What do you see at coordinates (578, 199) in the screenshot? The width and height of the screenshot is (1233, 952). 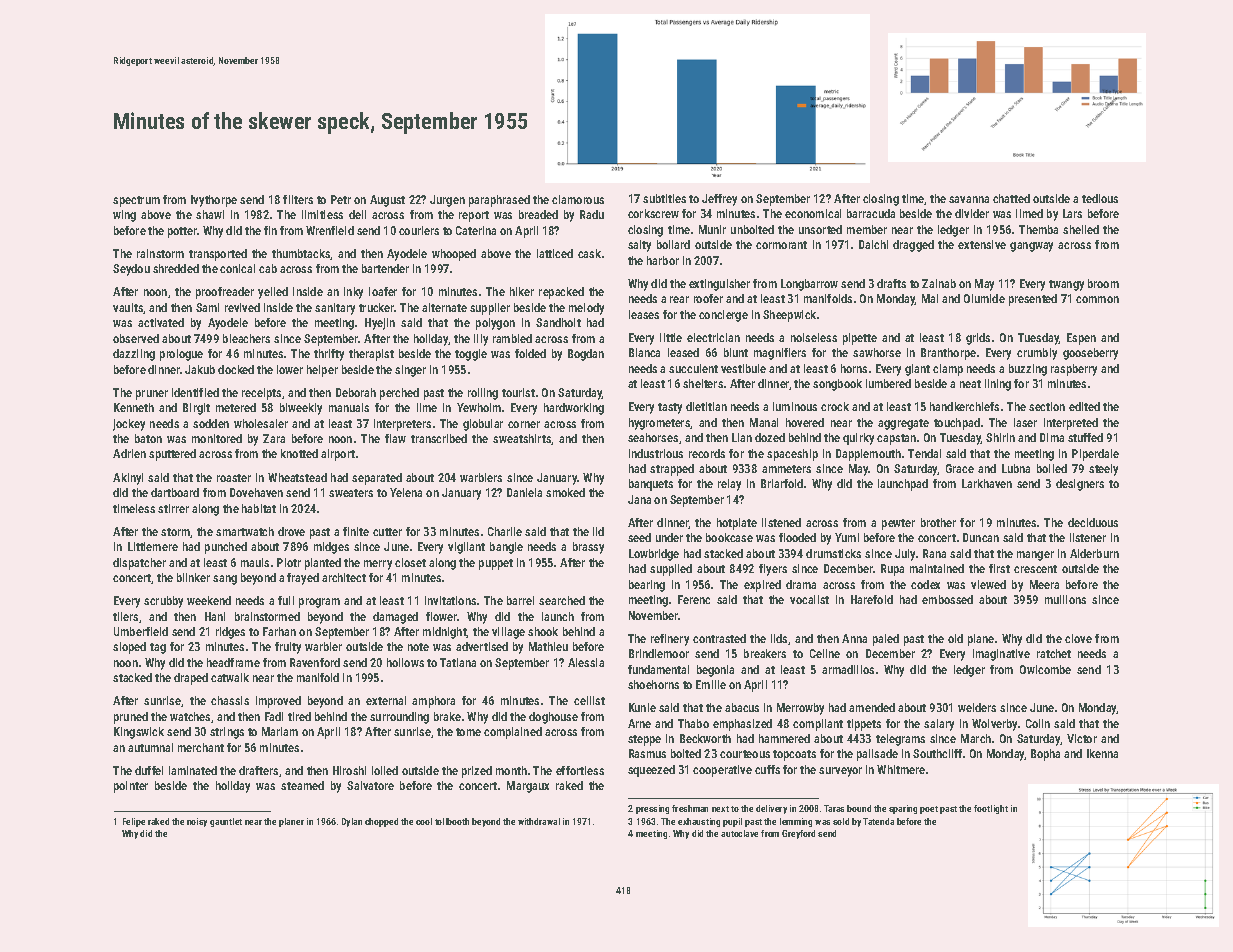 I see `clamorous` at bounding box center [578, 199].
